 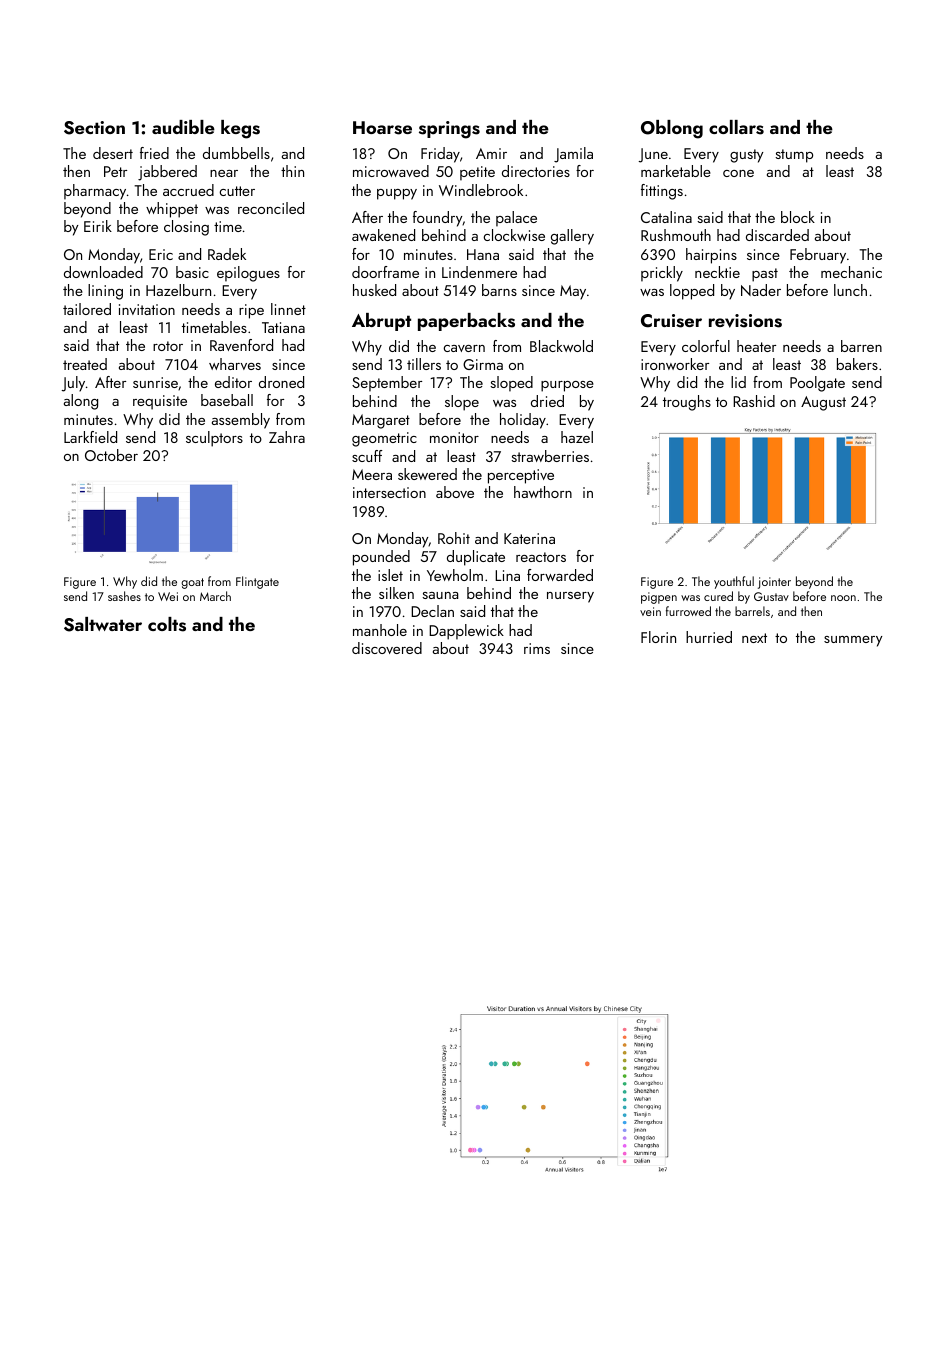 What do you see at coordinates (449, 130) in the document?
I see `springs` at bounding box center [449, 130].
